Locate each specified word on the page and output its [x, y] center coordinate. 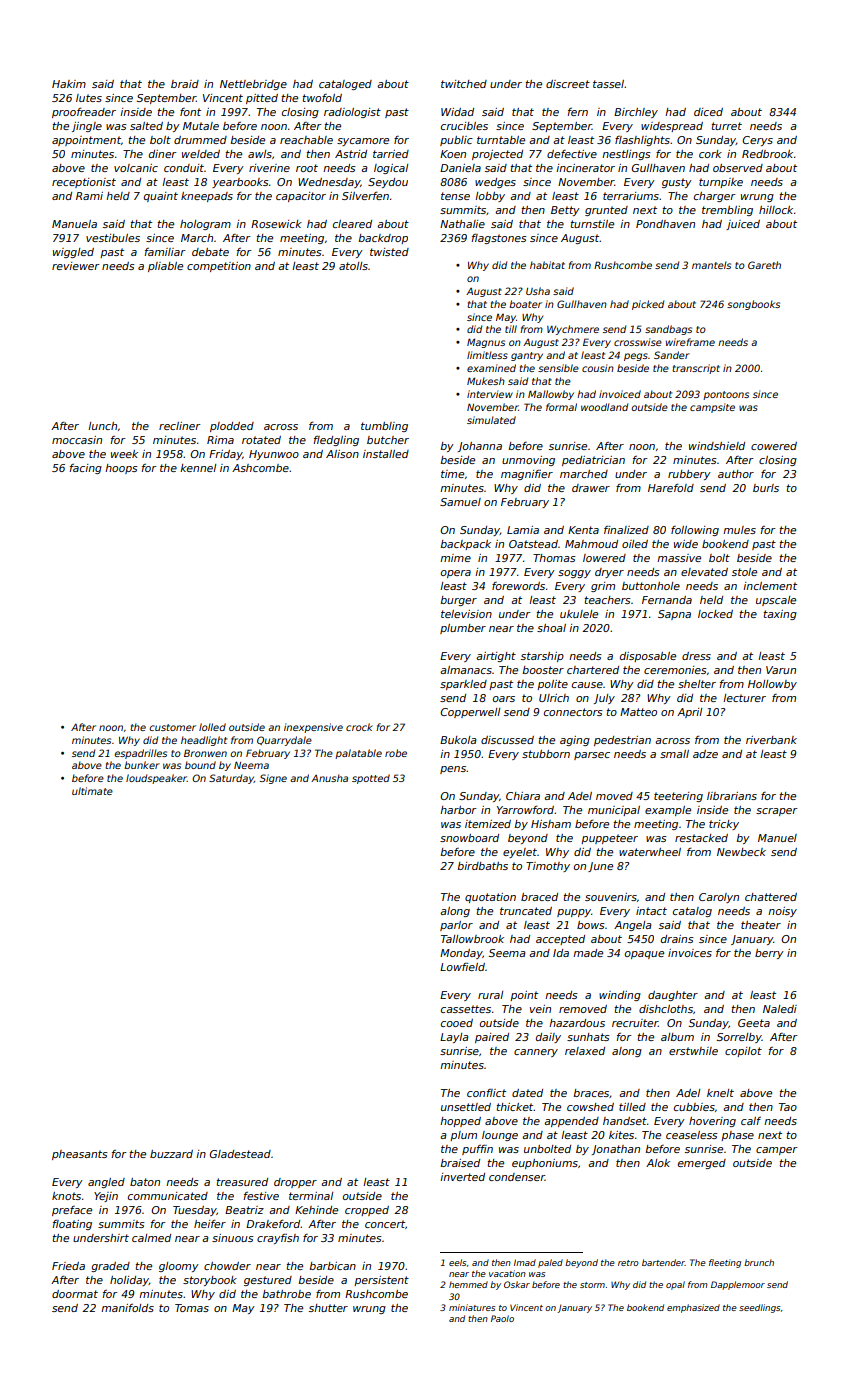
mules [739, 530]
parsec [592, 756]
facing [85, 469]
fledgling [336, 441]
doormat [75, 1294]
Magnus [486, 343]
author [736, 474]
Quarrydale [284, 741]
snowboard [469, 838]
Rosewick [276, 224]
